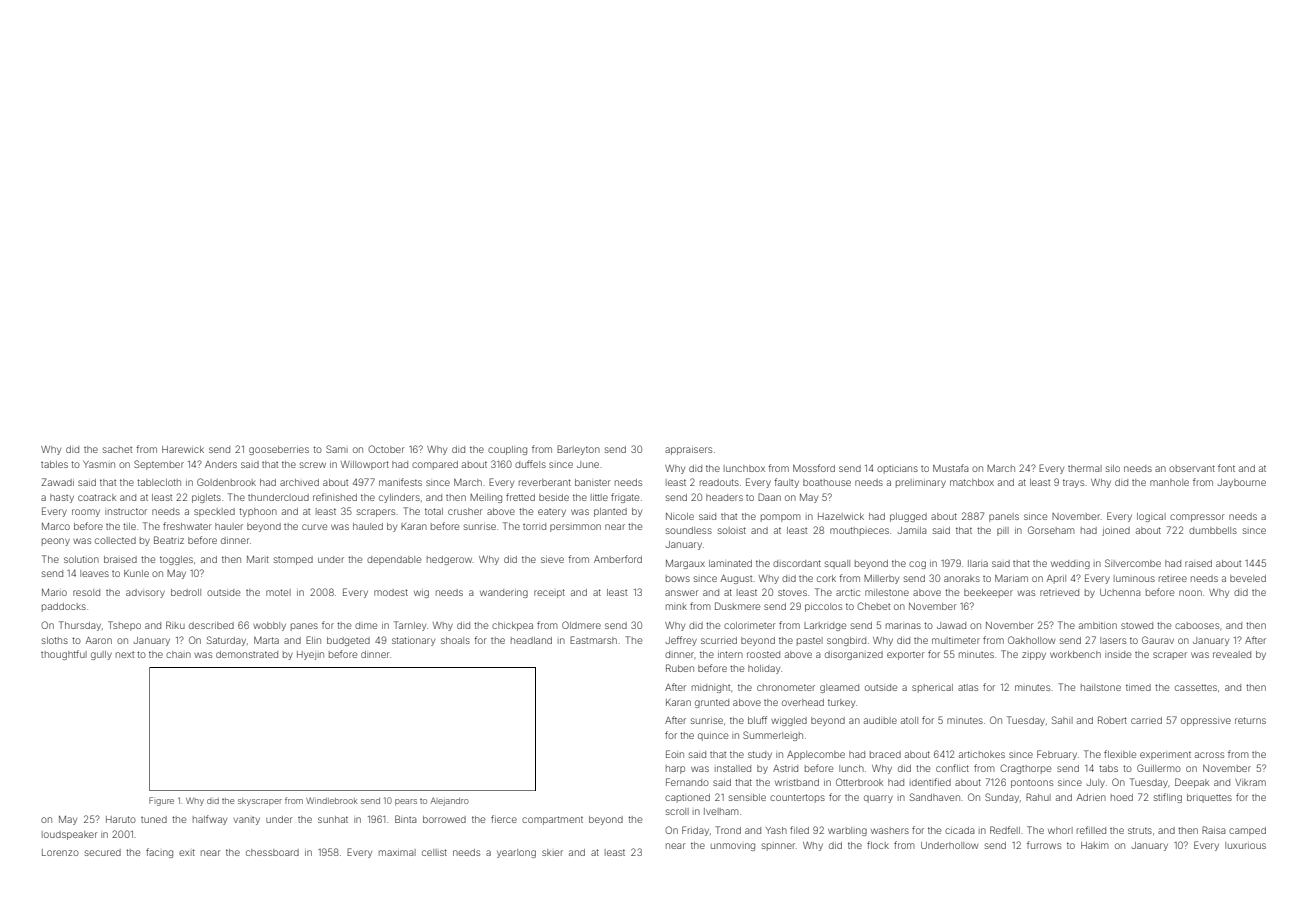 Image resolution: width=1308 pixels, height=924 pixels. Describe the element at coordinates (825, 626) in the page. I see `Larkridge` at that location.
